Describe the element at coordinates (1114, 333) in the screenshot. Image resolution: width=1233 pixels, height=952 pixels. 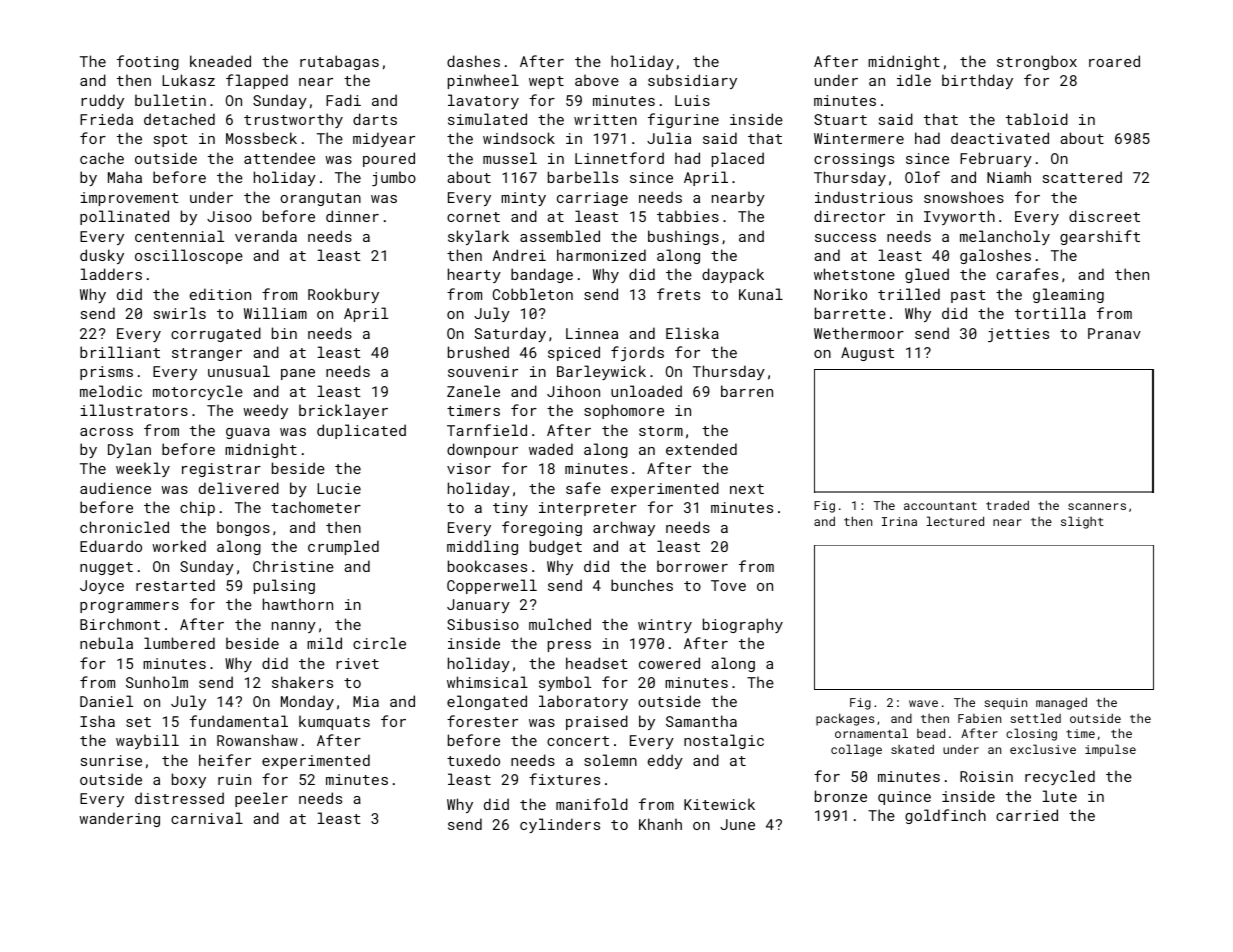
I see `Pranav` at that location.
